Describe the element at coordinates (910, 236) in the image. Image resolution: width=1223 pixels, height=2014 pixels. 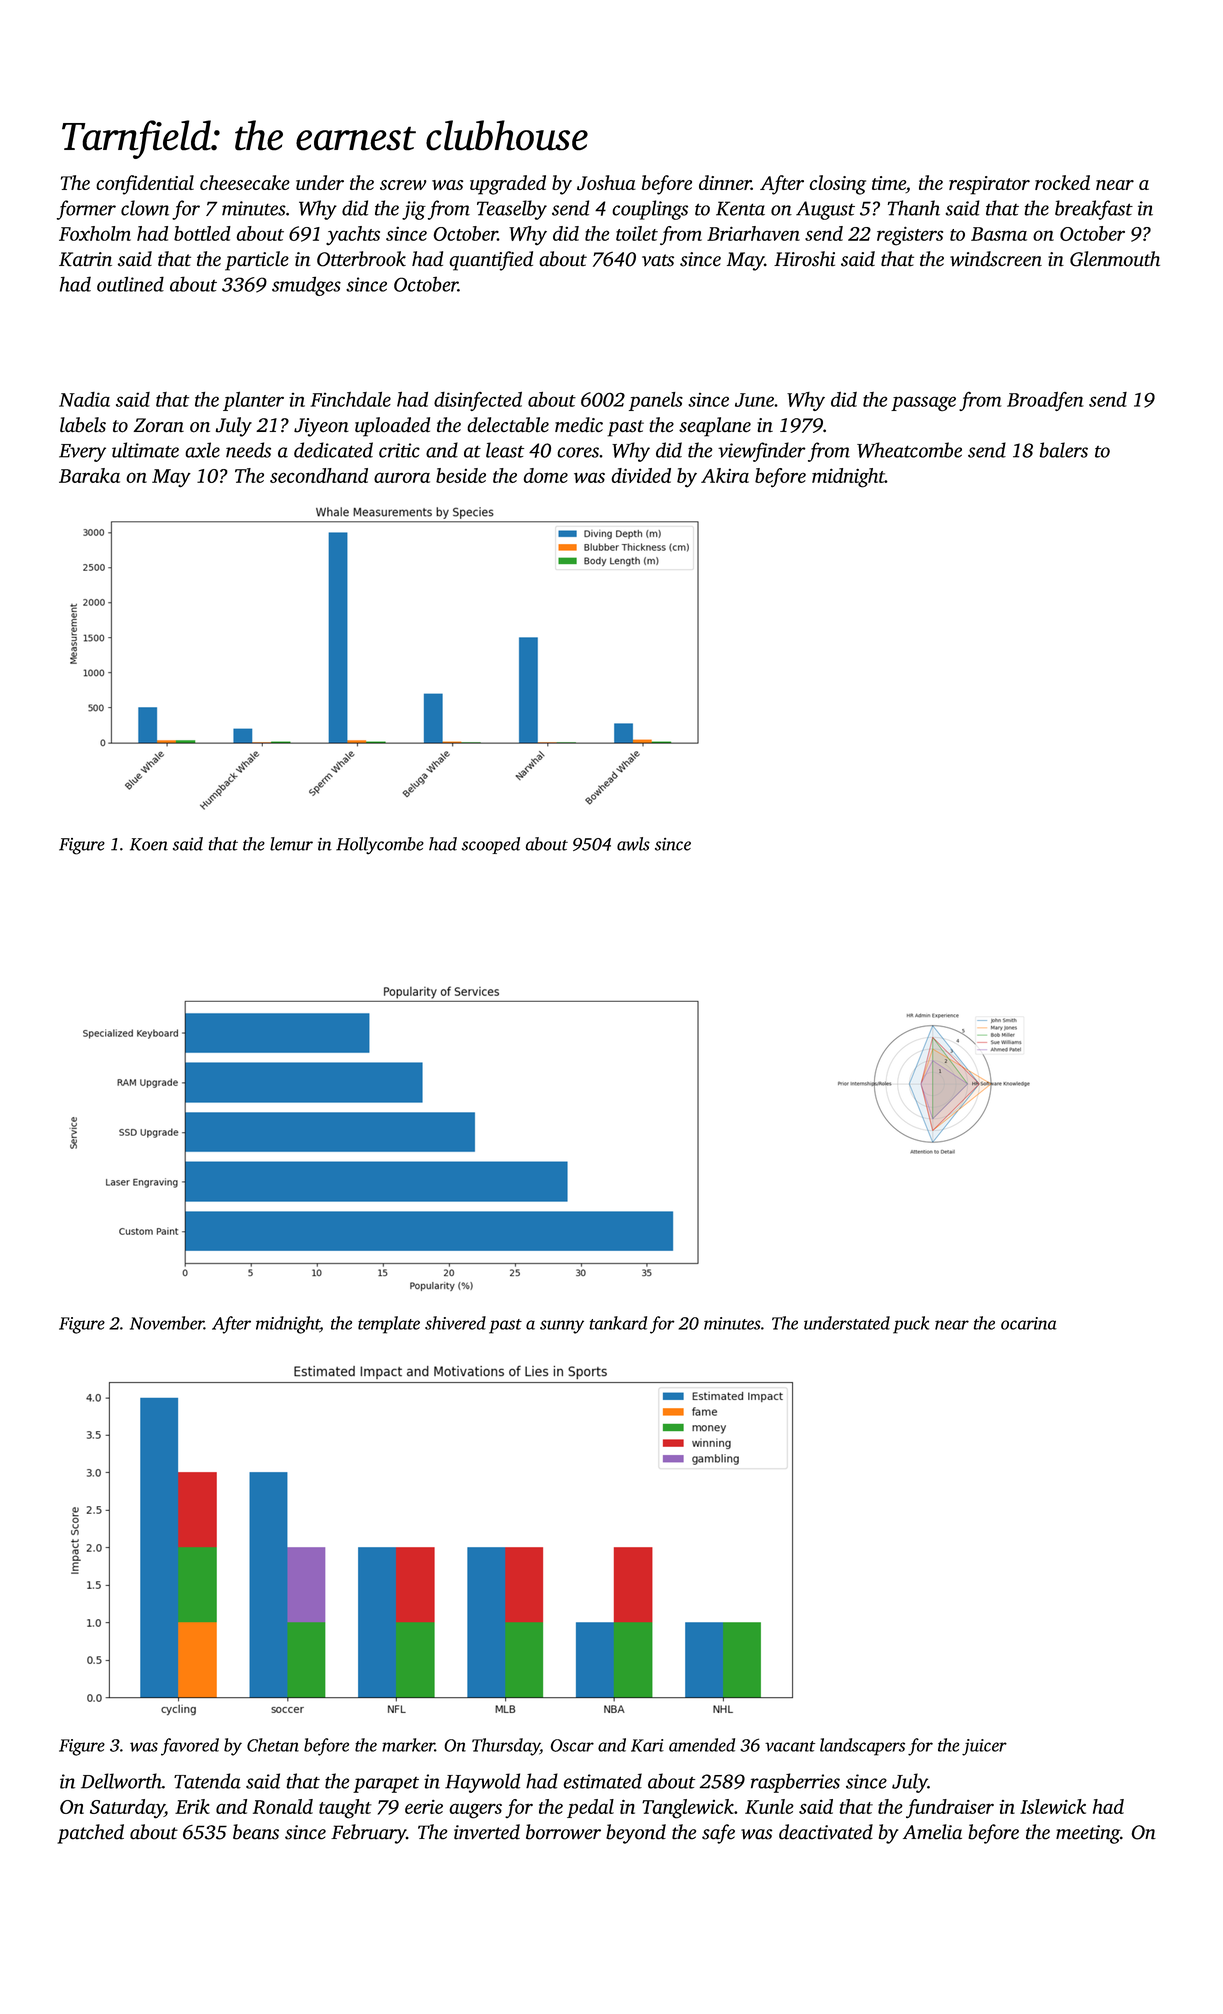
I see `registers` at that location.
